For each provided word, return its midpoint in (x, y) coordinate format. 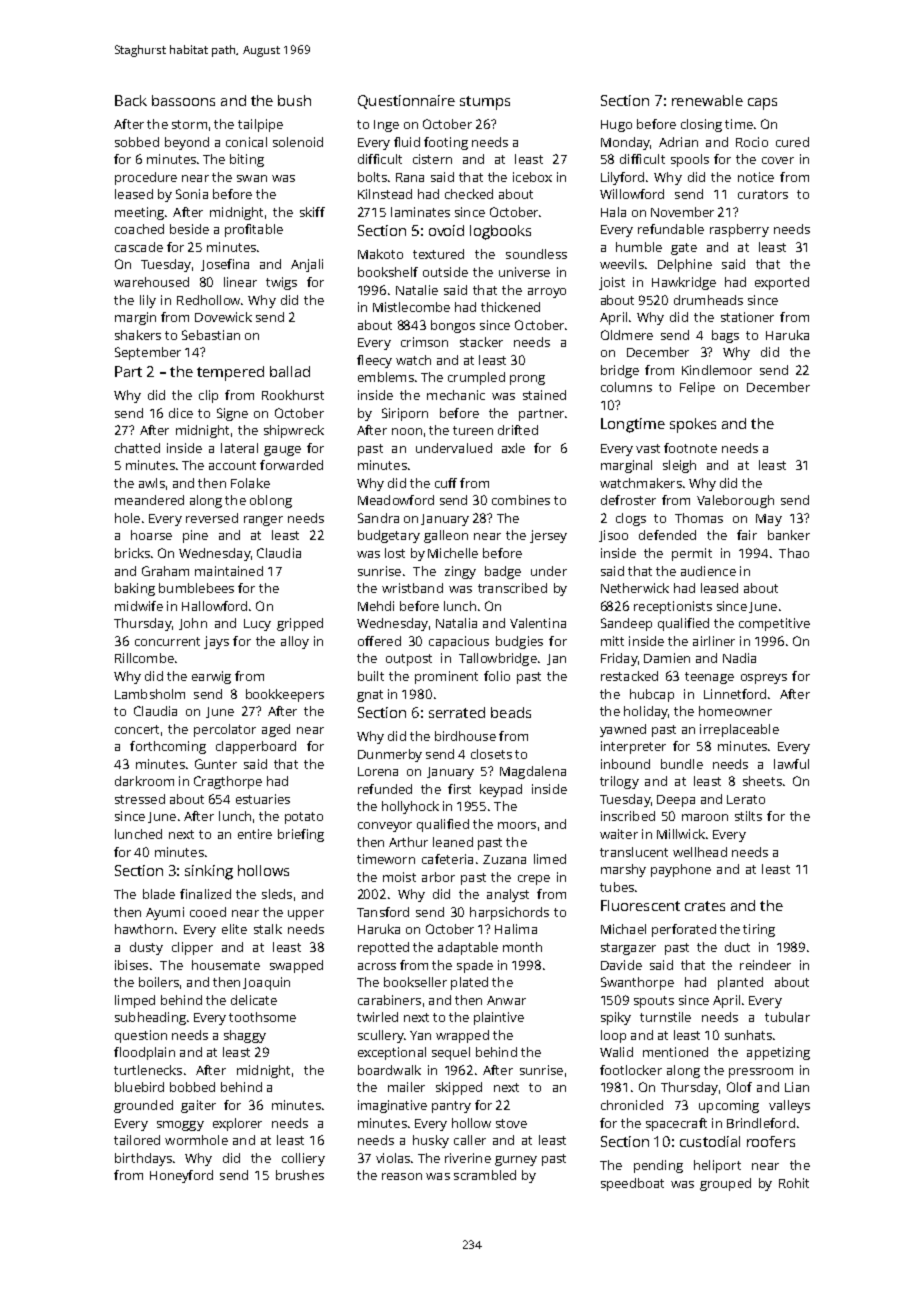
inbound (625, 764)
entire (255, 834)
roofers (771, 1141)
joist (612, 283)
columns (626, 387)
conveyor (385, 827)
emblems (386, 377)
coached (139, 229)
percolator (225, 730)
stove (511, 1123)
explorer (237, 1124)
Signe (232, 414)
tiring (759, 930)
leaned (453, 842)
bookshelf (388, 272)
